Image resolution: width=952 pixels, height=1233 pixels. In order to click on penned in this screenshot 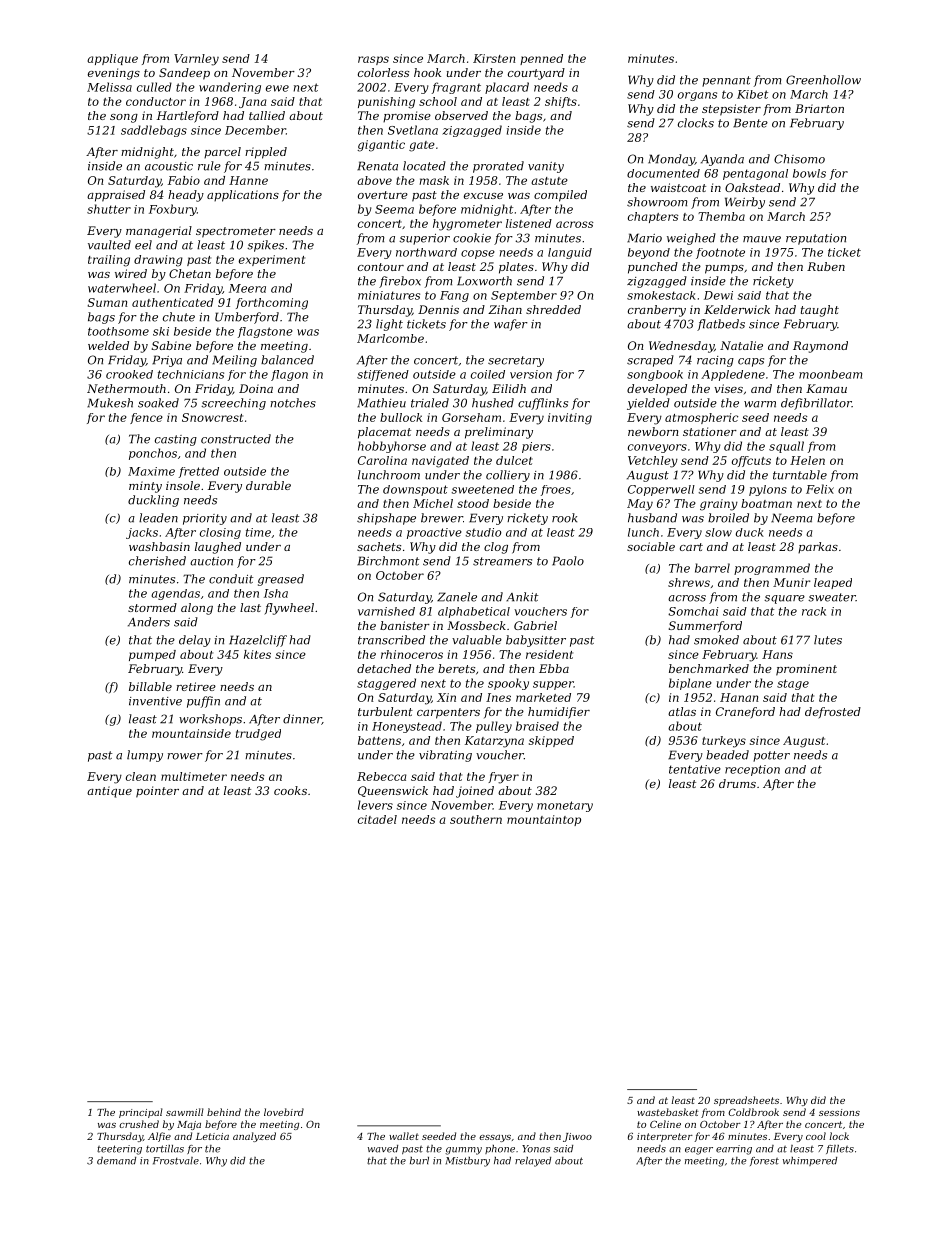, I will do `click(541, 59)`.
